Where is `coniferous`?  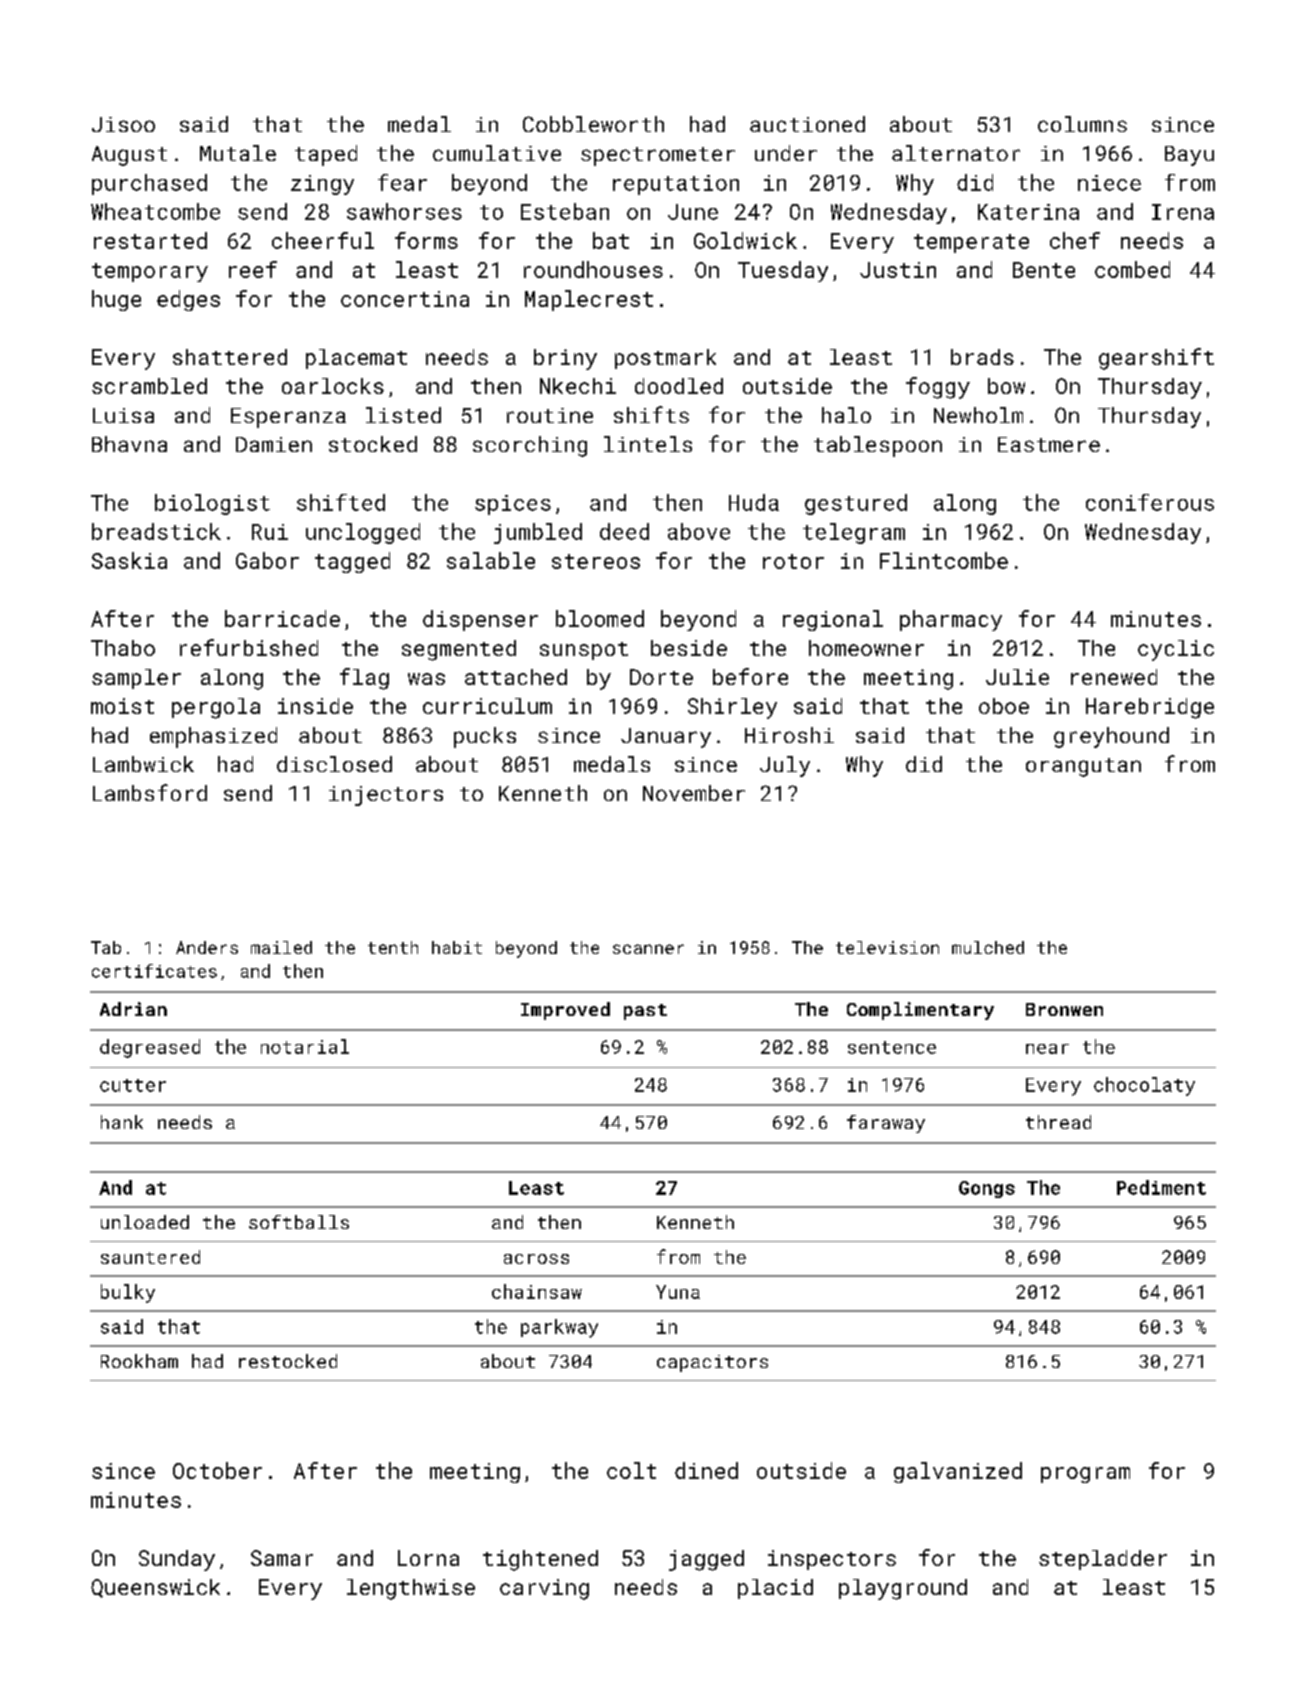
coniferous is located at coordinates (1150, 502).
